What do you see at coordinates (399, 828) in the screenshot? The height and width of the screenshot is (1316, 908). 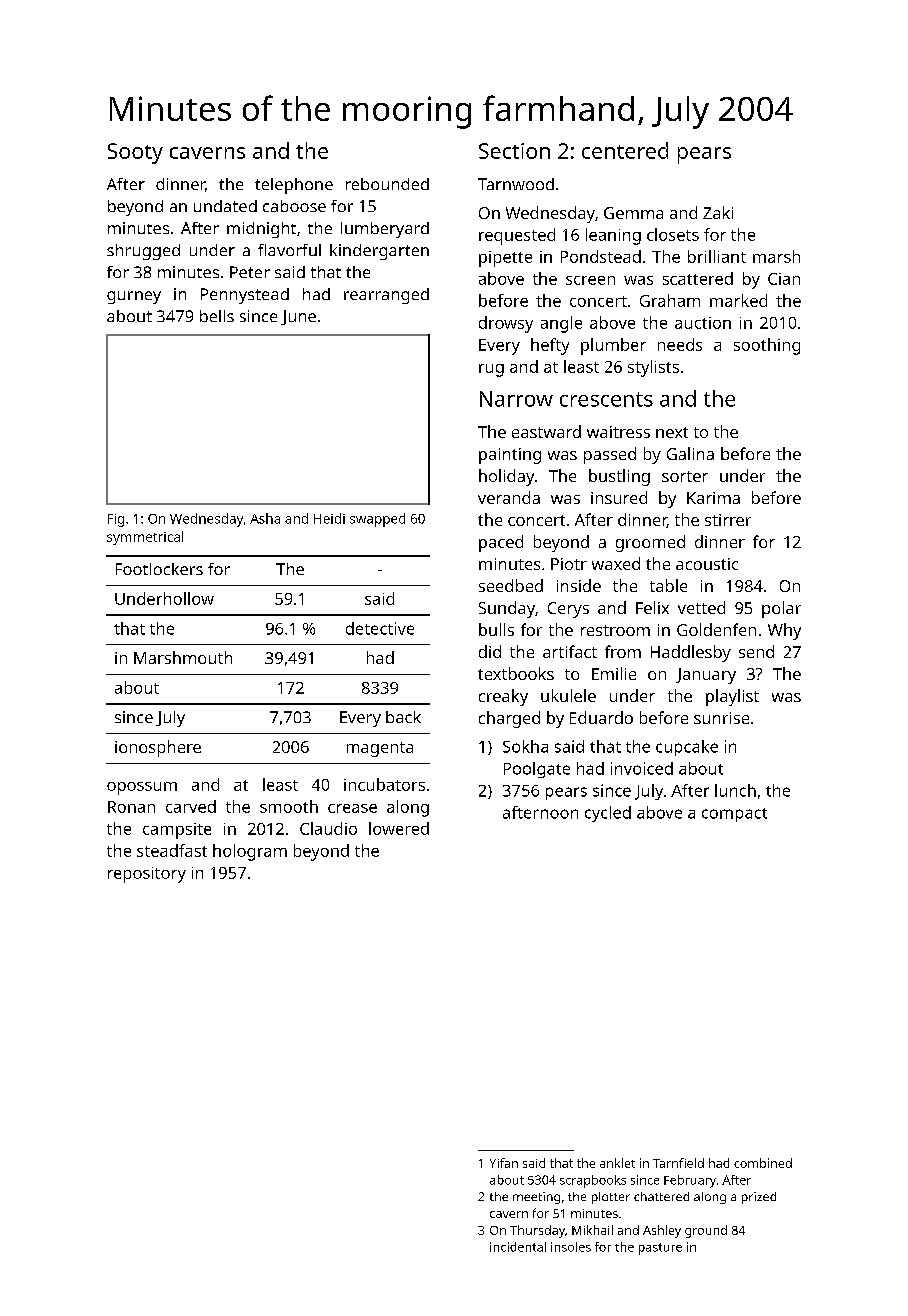 I see `lowered` at bounding box center [399, 828].
